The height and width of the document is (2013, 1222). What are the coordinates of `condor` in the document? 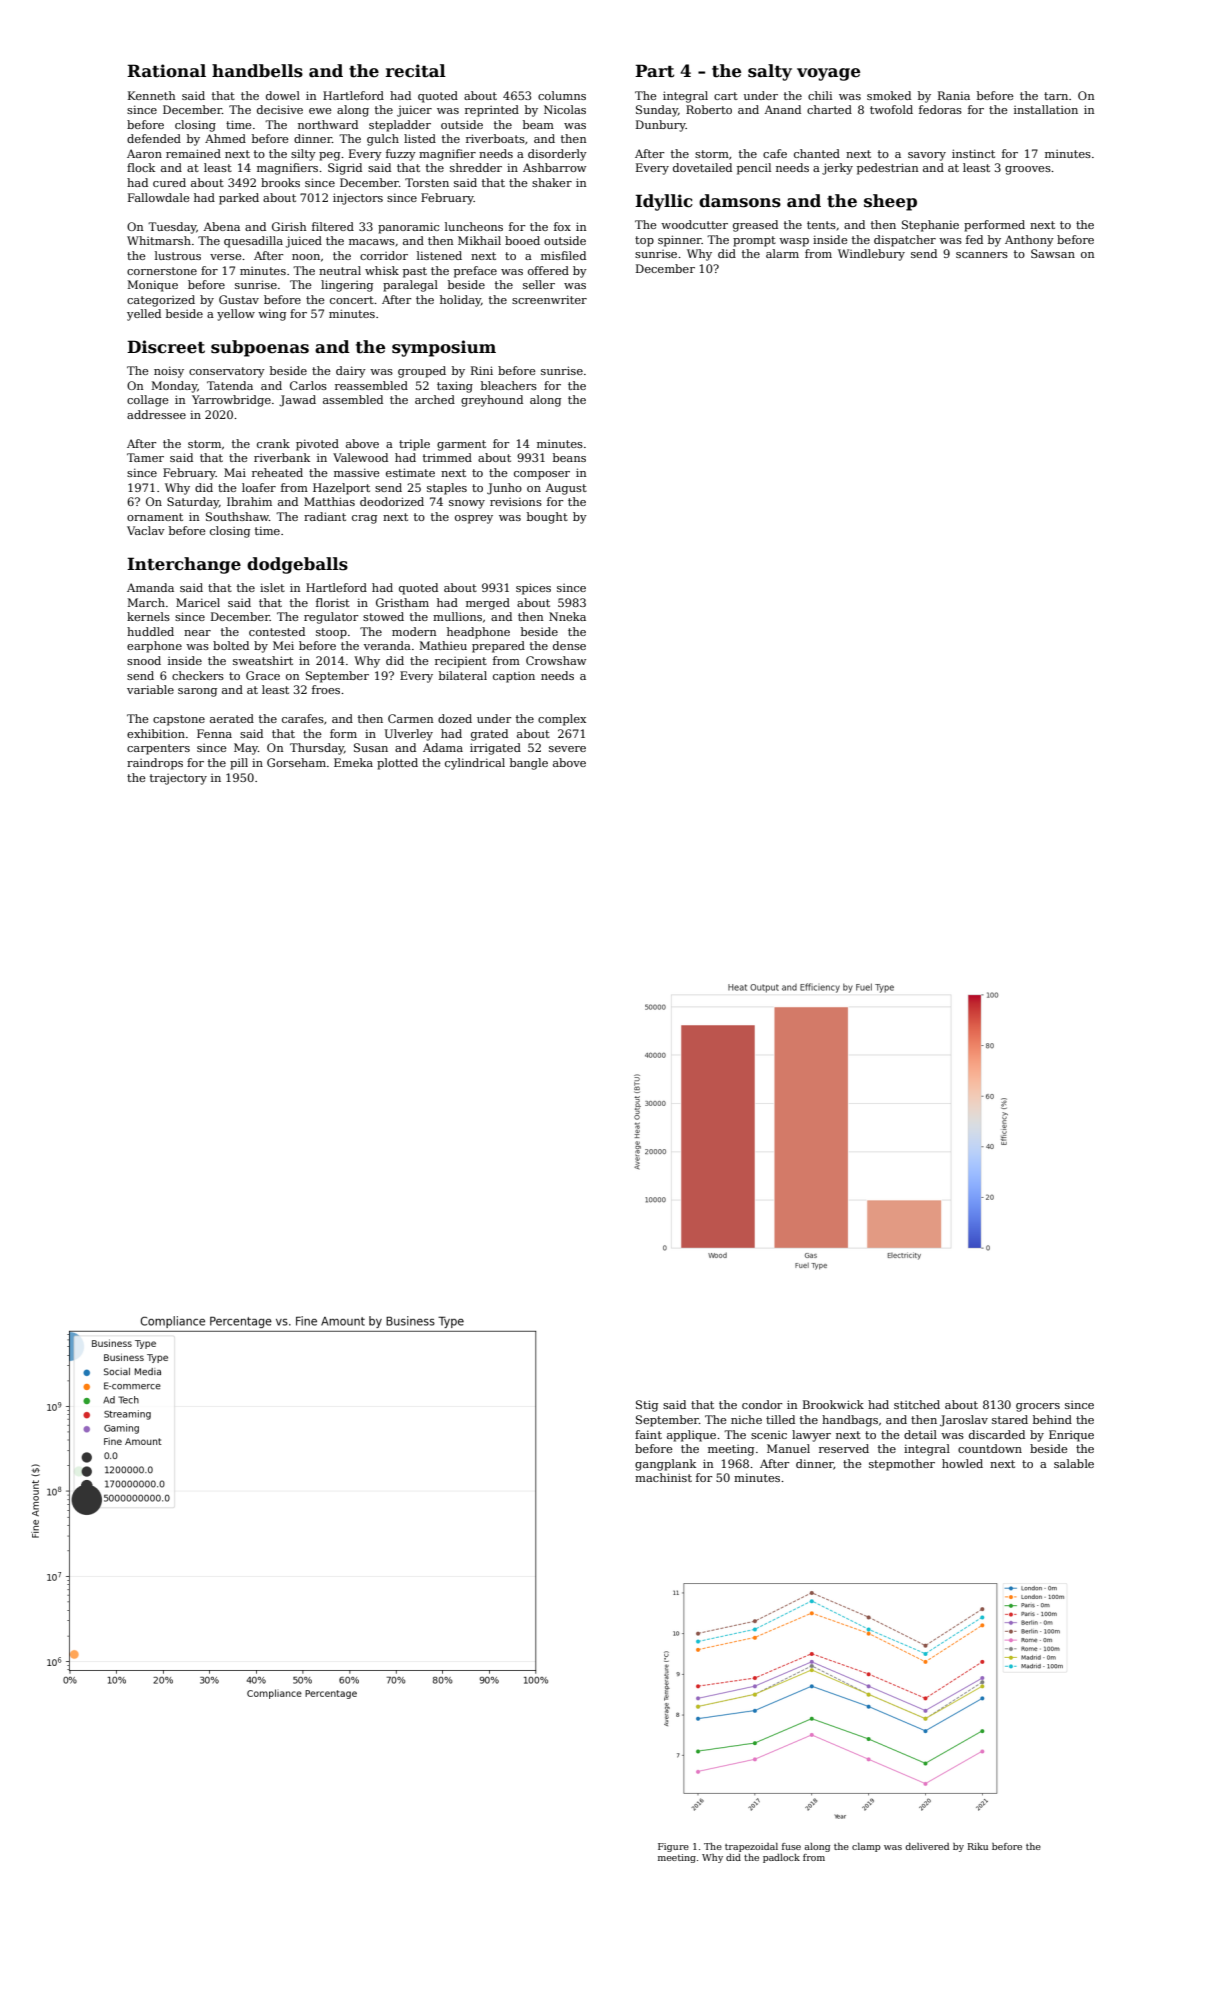 It's located at (762, 1404).
